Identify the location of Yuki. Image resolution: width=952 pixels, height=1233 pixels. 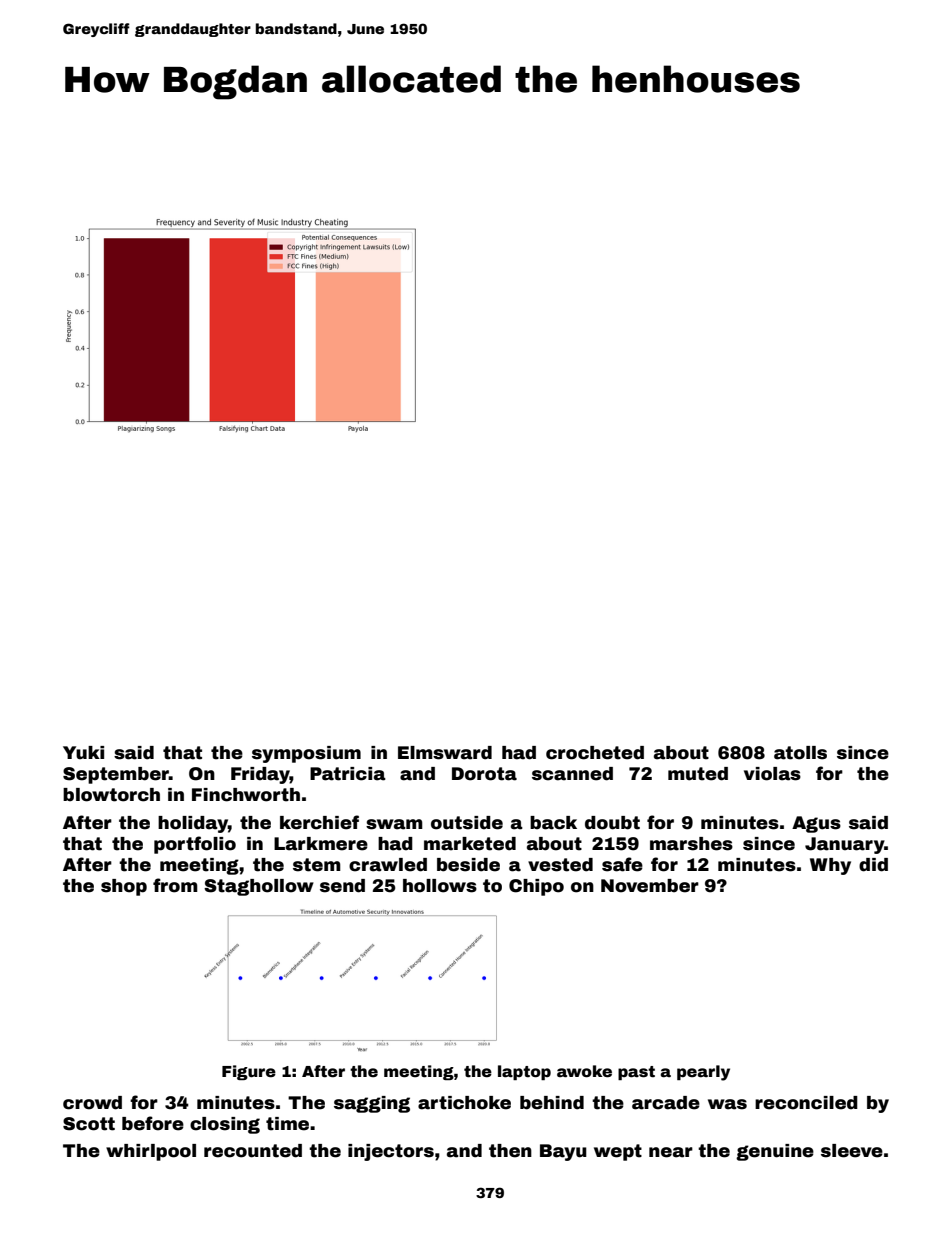
(83, 753).
